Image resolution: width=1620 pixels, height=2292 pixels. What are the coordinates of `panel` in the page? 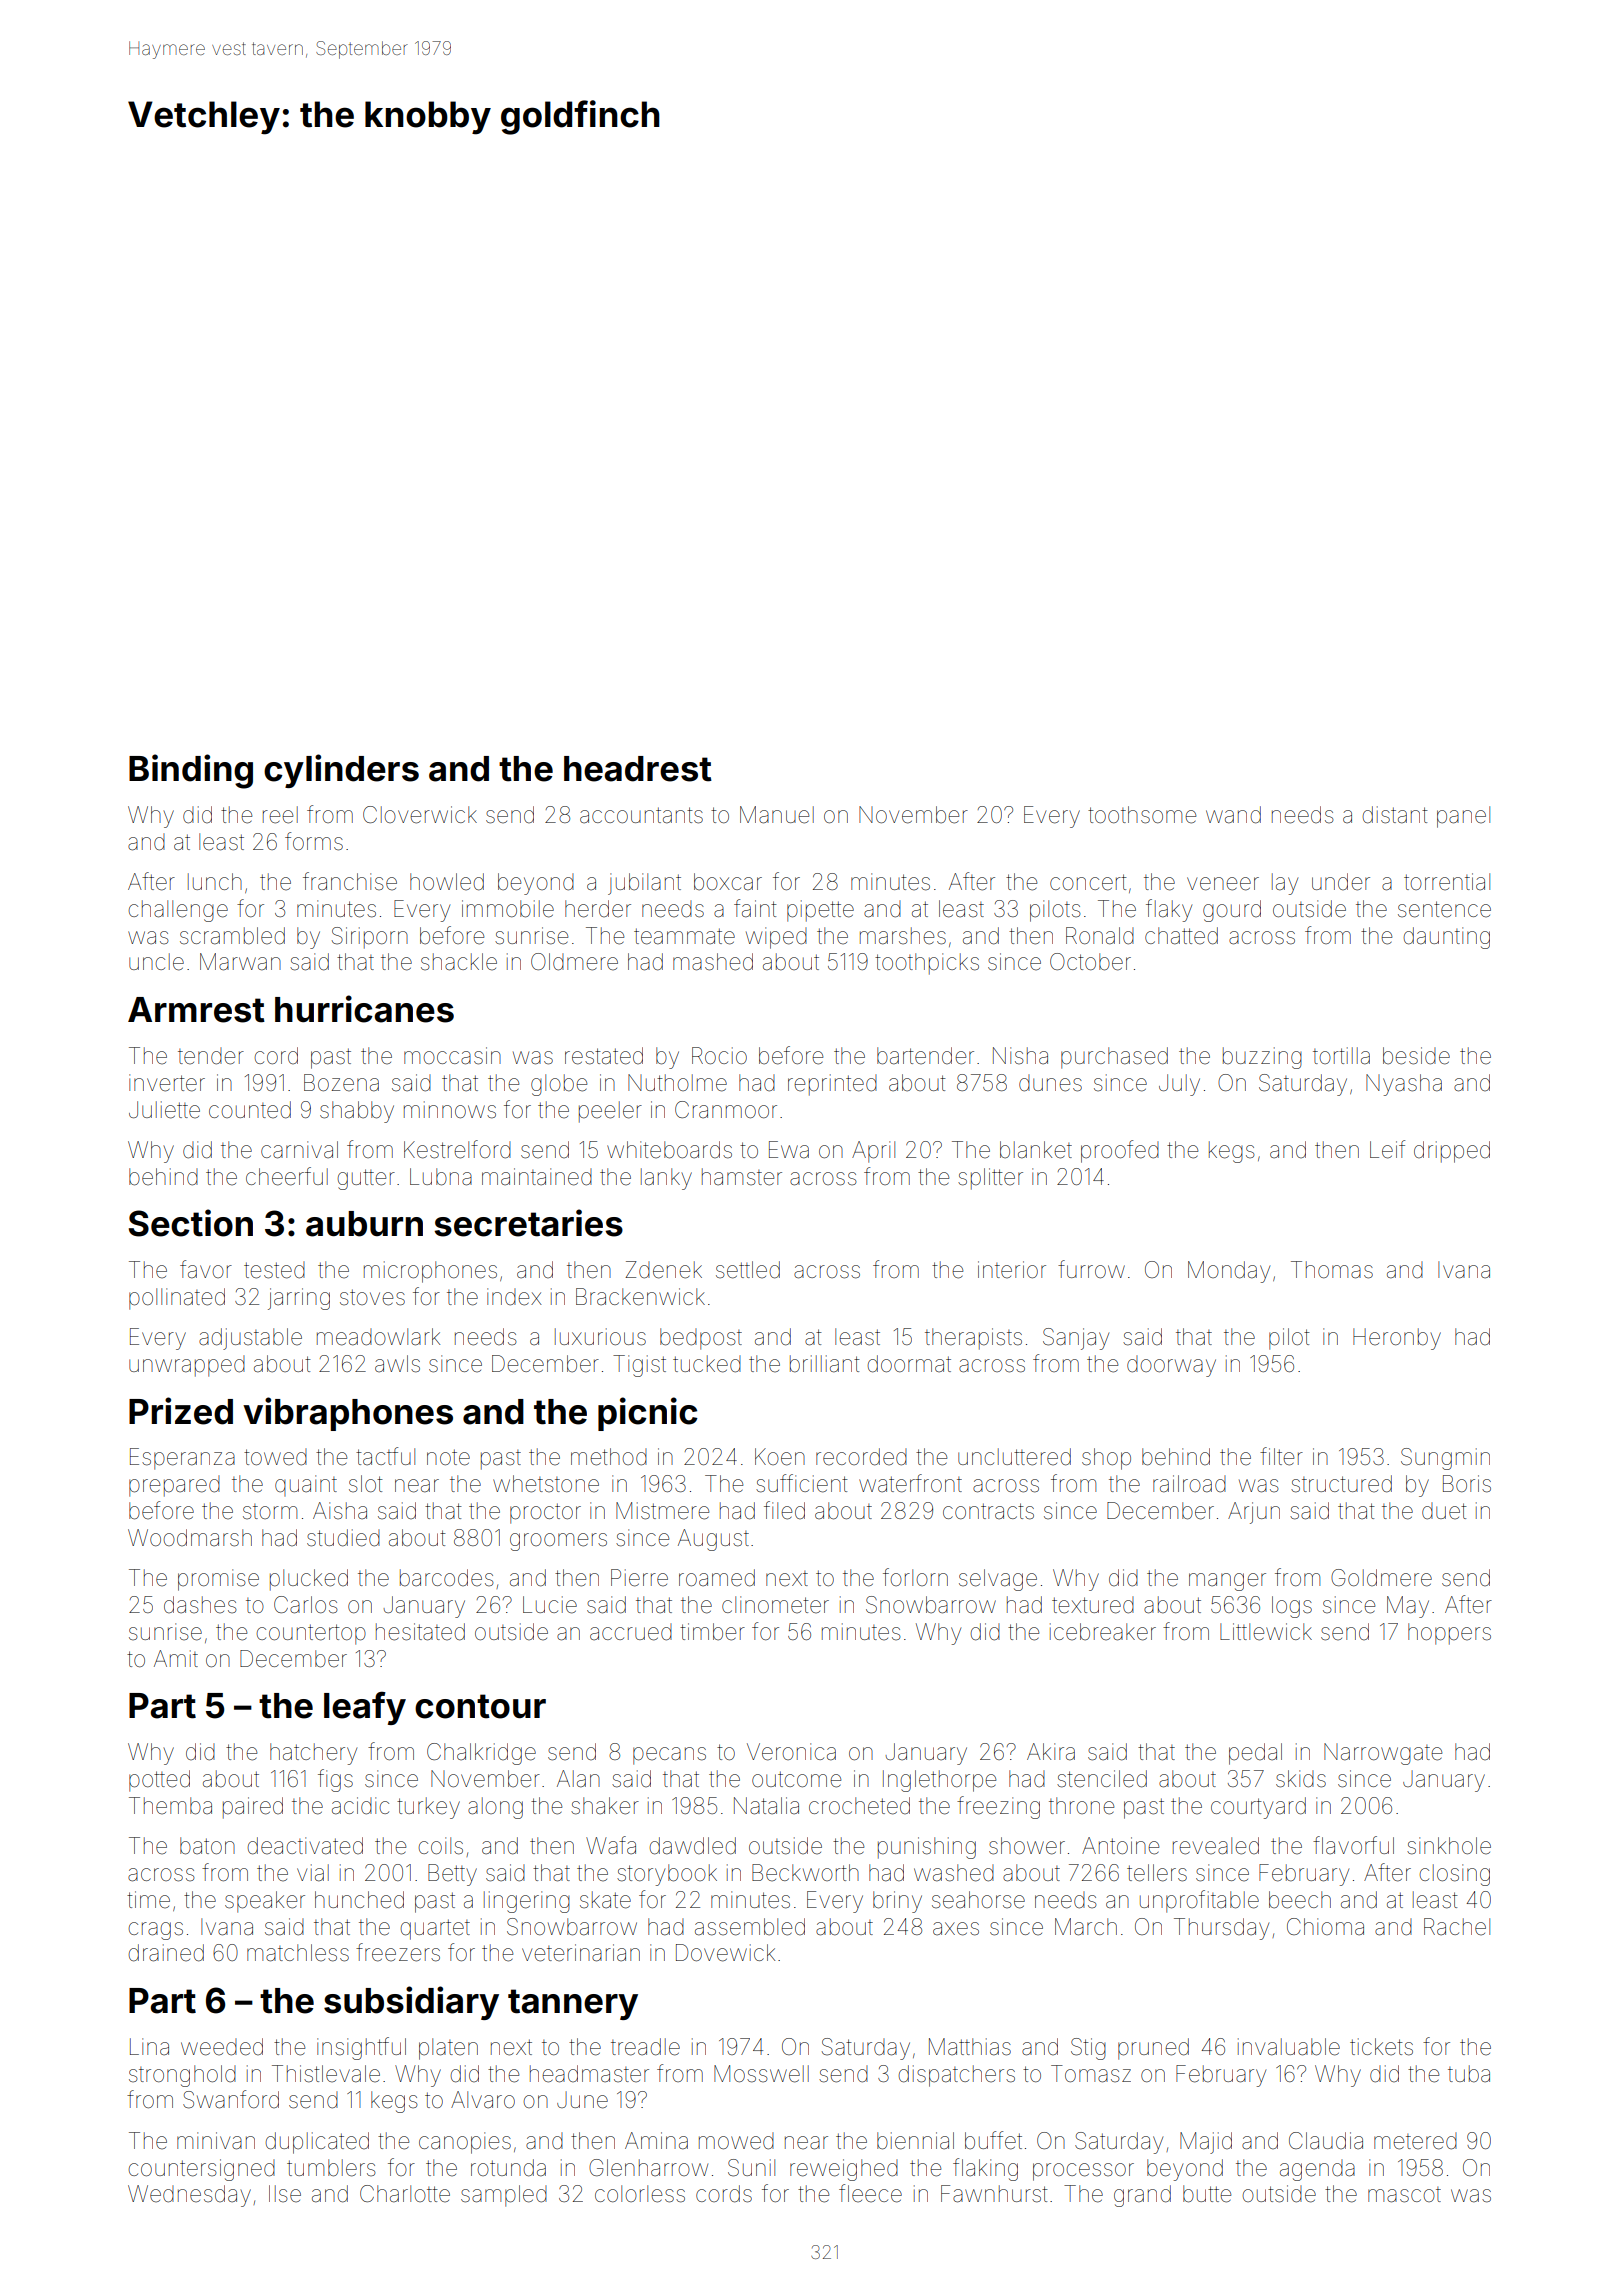 It's located at (1463, 817).
